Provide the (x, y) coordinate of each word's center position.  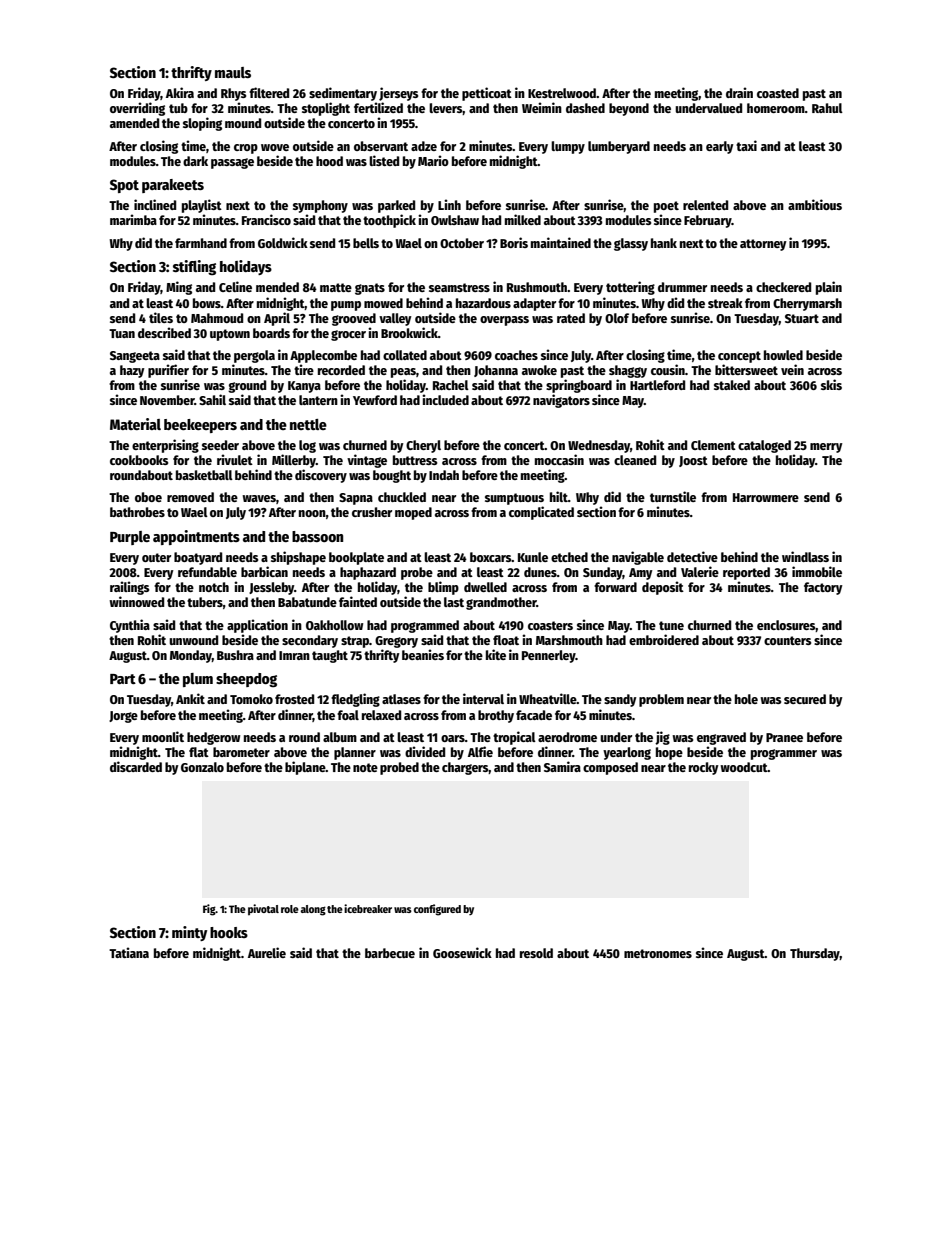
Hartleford (657, 385)
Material (135, 424)
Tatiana (129, 952)
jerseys (398, 94)
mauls (233, 72)
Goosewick (462, 952)
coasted (778, 93)
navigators (561, 401)
